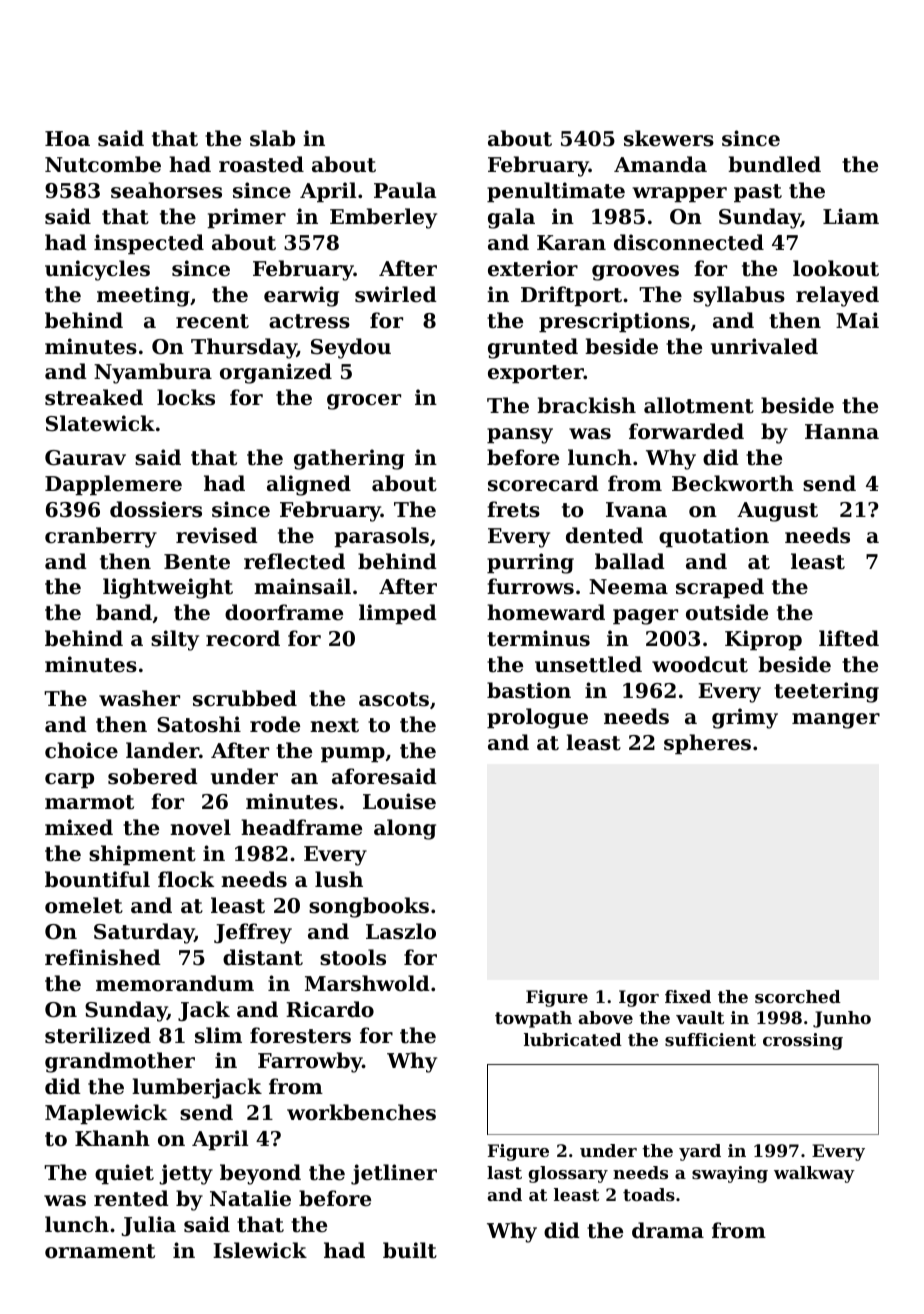  Describe the element at coordinates (814, 1174) in the page. I see `walkway` at that location.
